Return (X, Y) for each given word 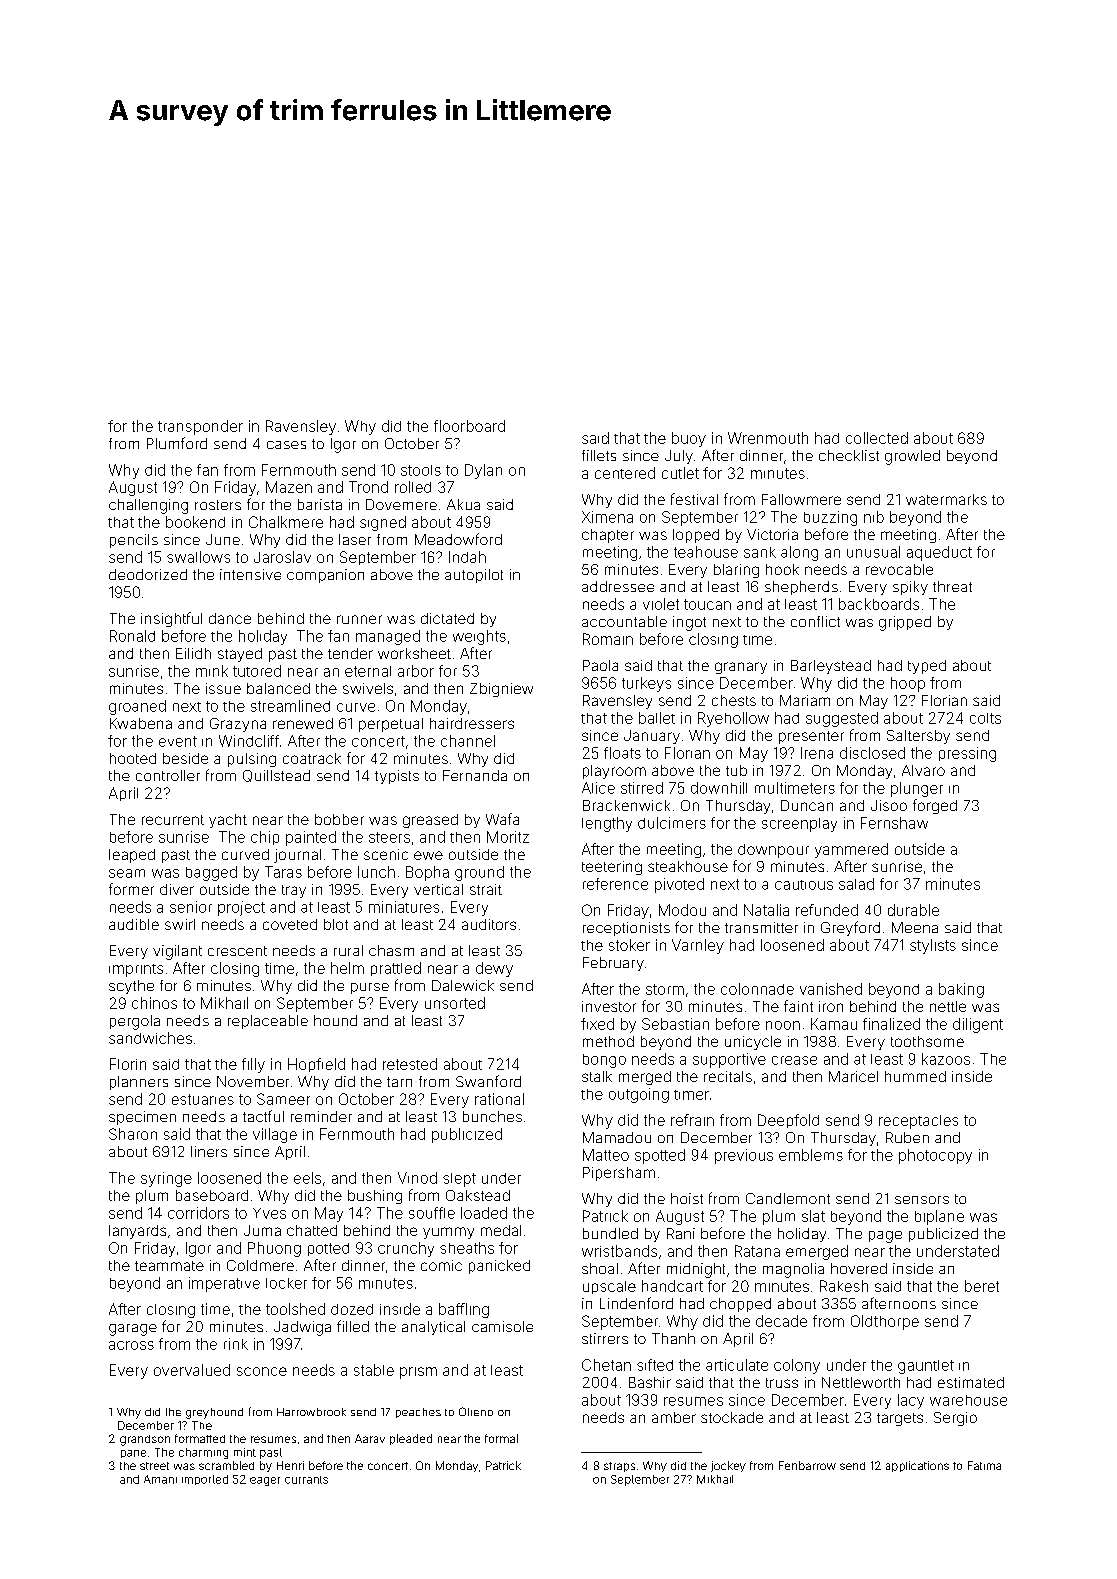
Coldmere (260, 1265)
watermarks (946, 499)
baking (961, 990)
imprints (136, 970)
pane (133, 1454)
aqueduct (939, 553)
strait (486, 889)
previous (744, 1156)
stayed (240, 655)
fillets (599, 455)
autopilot (474, 576)
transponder (200, 427)
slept (459, 1180)
